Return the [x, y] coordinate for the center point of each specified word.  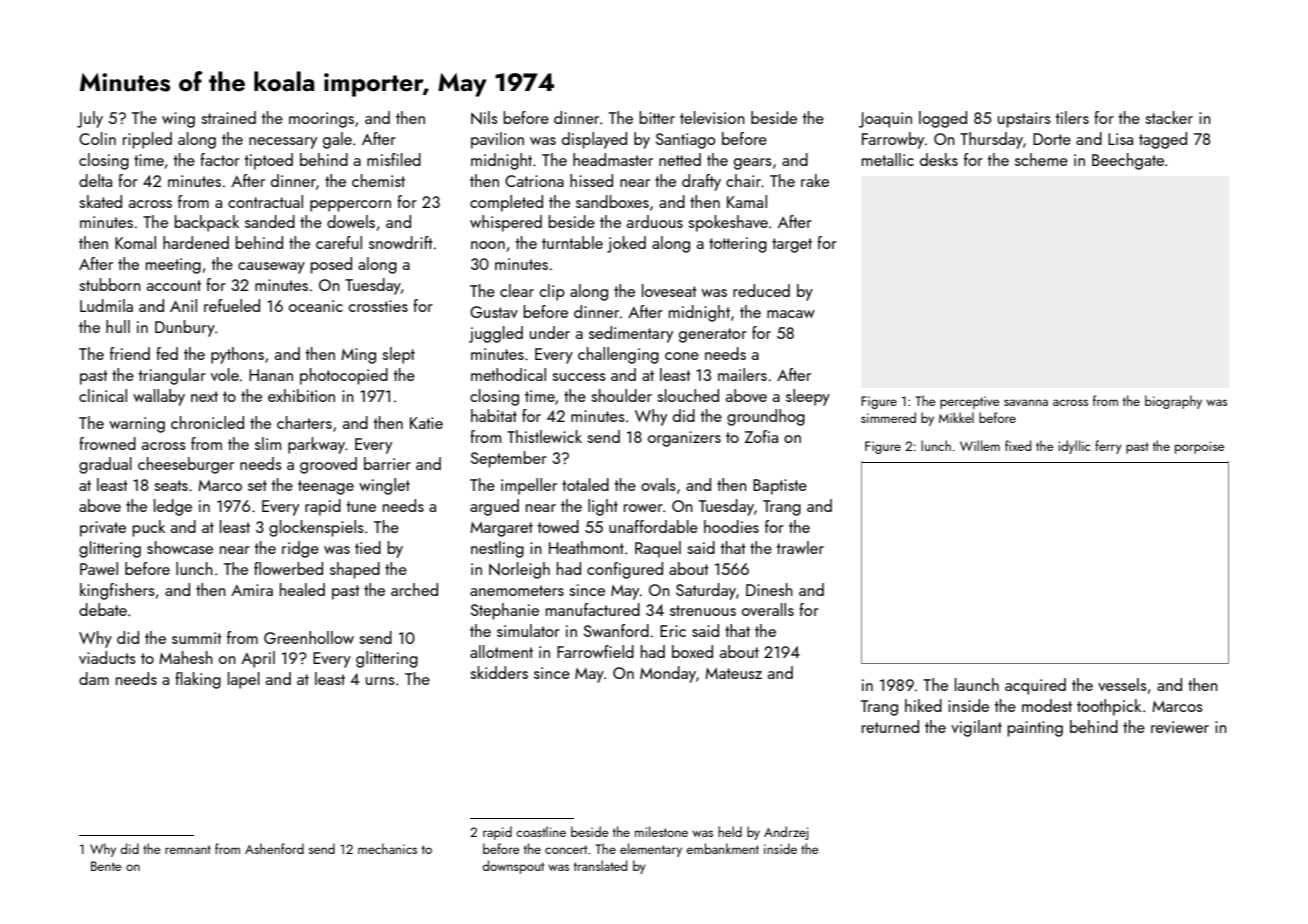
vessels [1122, 684]
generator [713, 335]
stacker [1169, 117]
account [174, 285]
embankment [722, 848]
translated [600, 865]
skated [100, 201]
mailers [742, 374]
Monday [668, 674]
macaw [791, 314]
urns [380, 681]
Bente [106, 866]
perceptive [969, 402]
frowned [107, 443]
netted [680, 159]
